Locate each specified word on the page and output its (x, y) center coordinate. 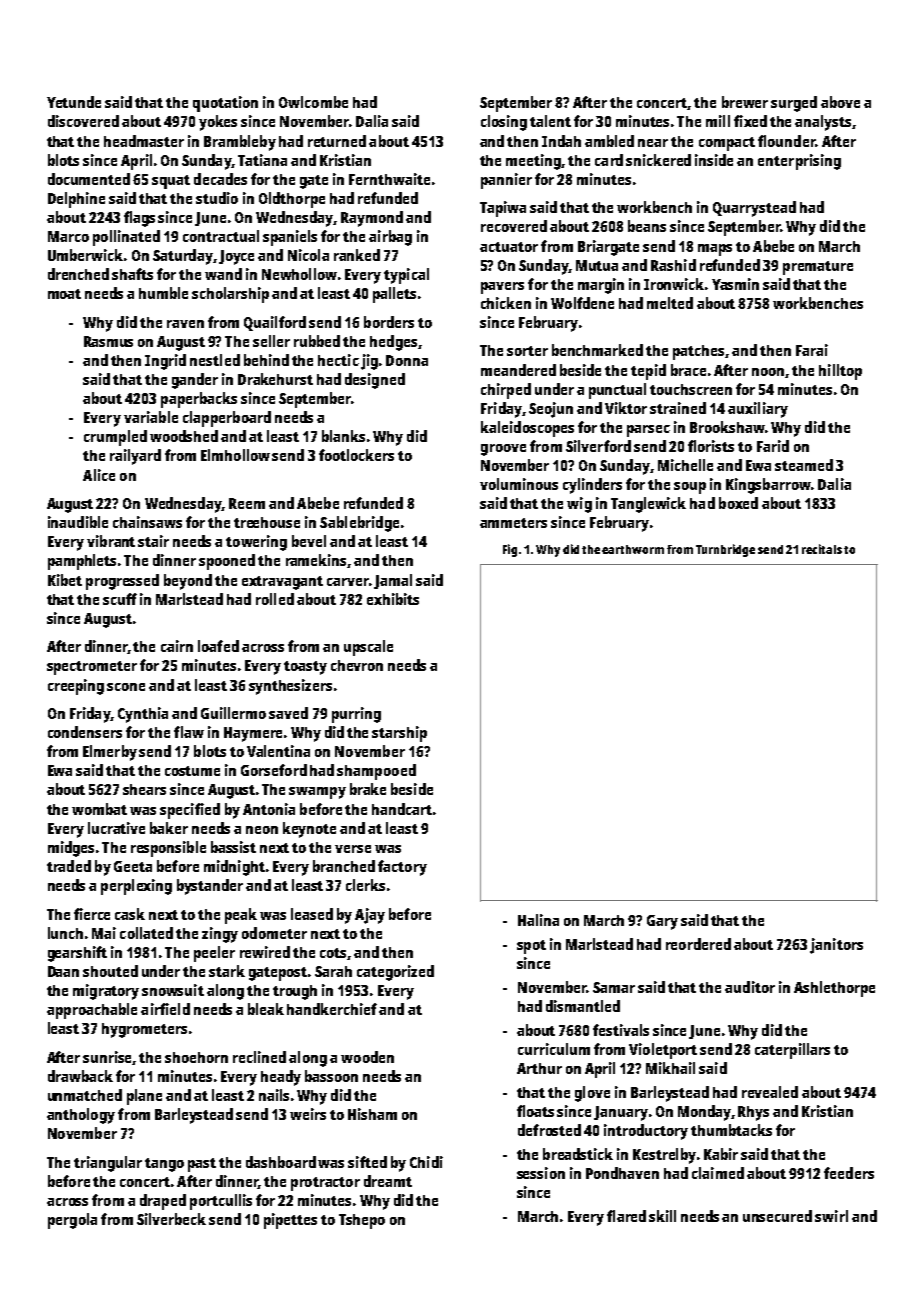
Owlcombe (313, 102)
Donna (407, 360)
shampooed (376, 772)
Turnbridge (725, 550)
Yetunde (74, 102)
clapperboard (227, 419)
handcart (402, 809)
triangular (108, 1164)
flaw (189, 732)
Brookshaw (727, 427)
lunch (65, 933)
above (840, 102)
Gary (662, 922)
